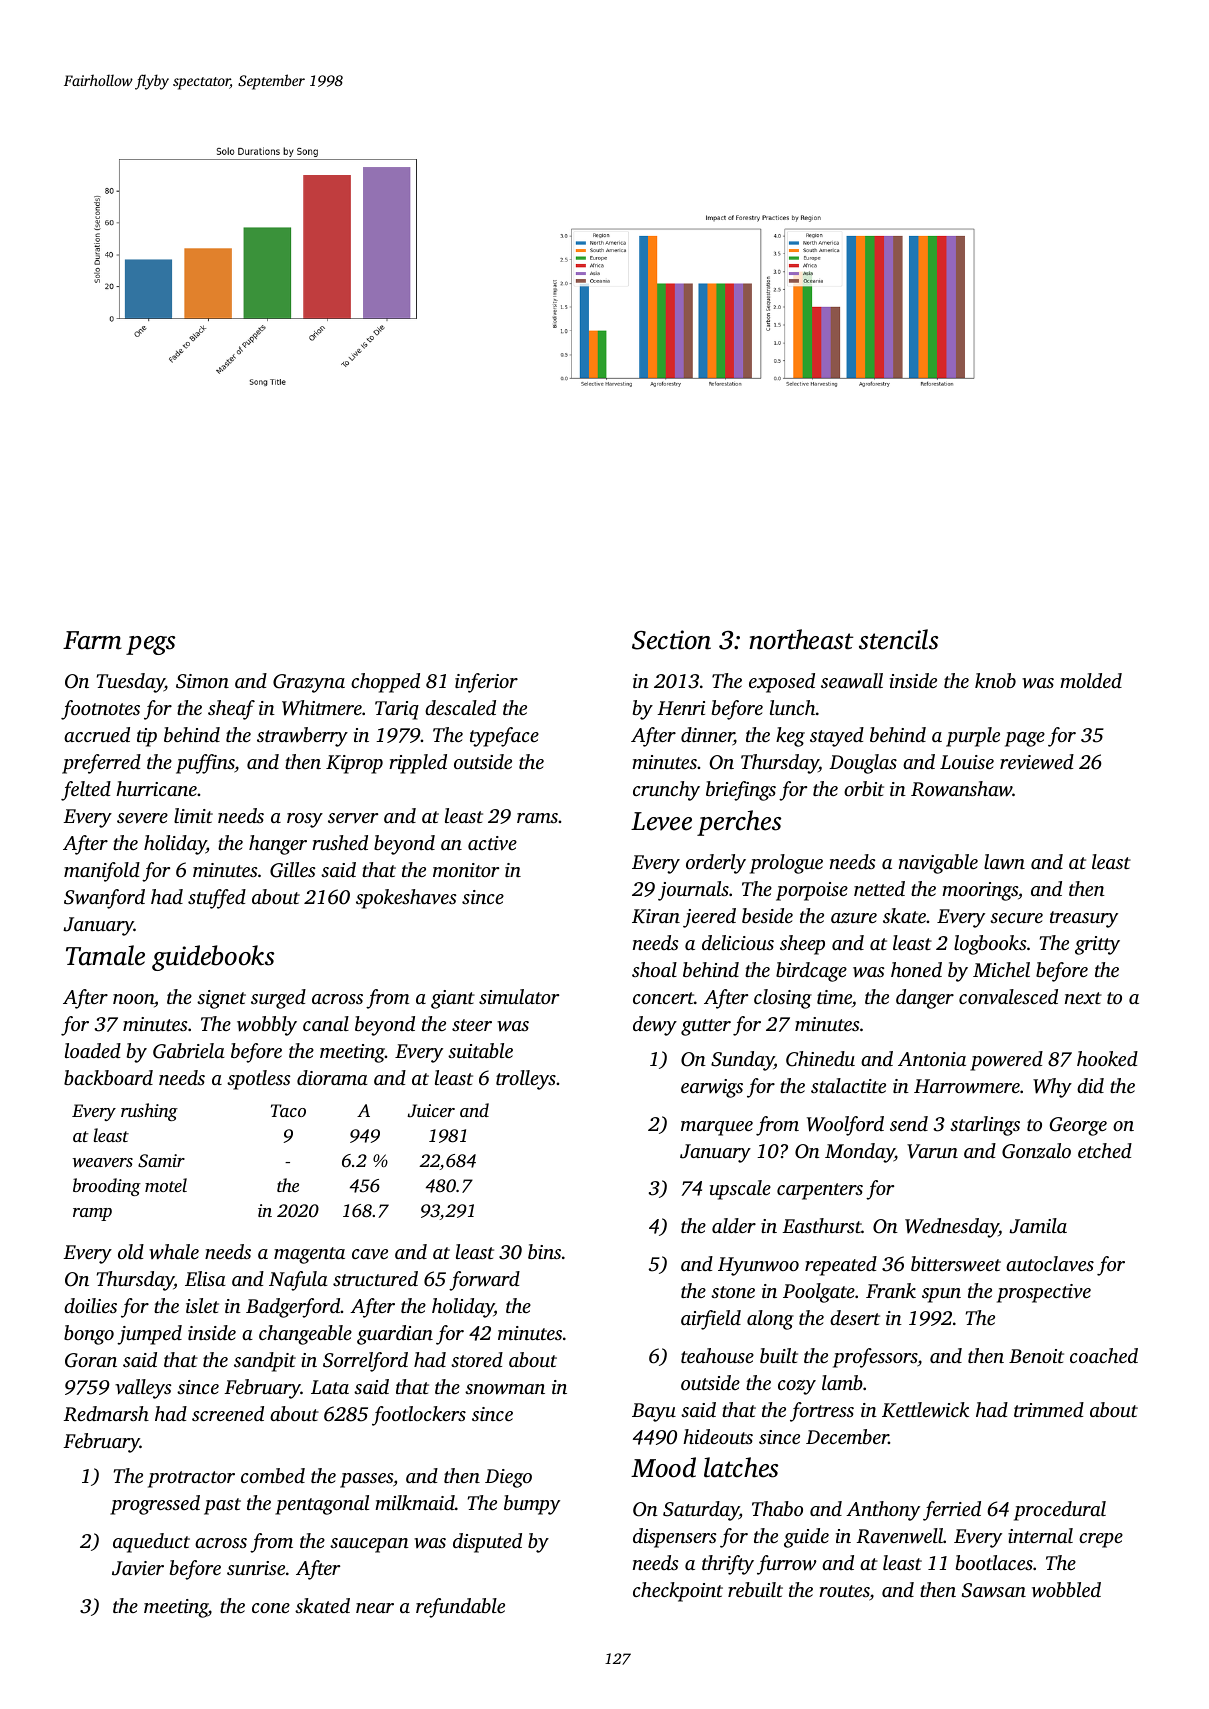  What do you see at coordinates (1060, 1511) in the page?
I see `procedural` at bounding box center [1060, 1511].
